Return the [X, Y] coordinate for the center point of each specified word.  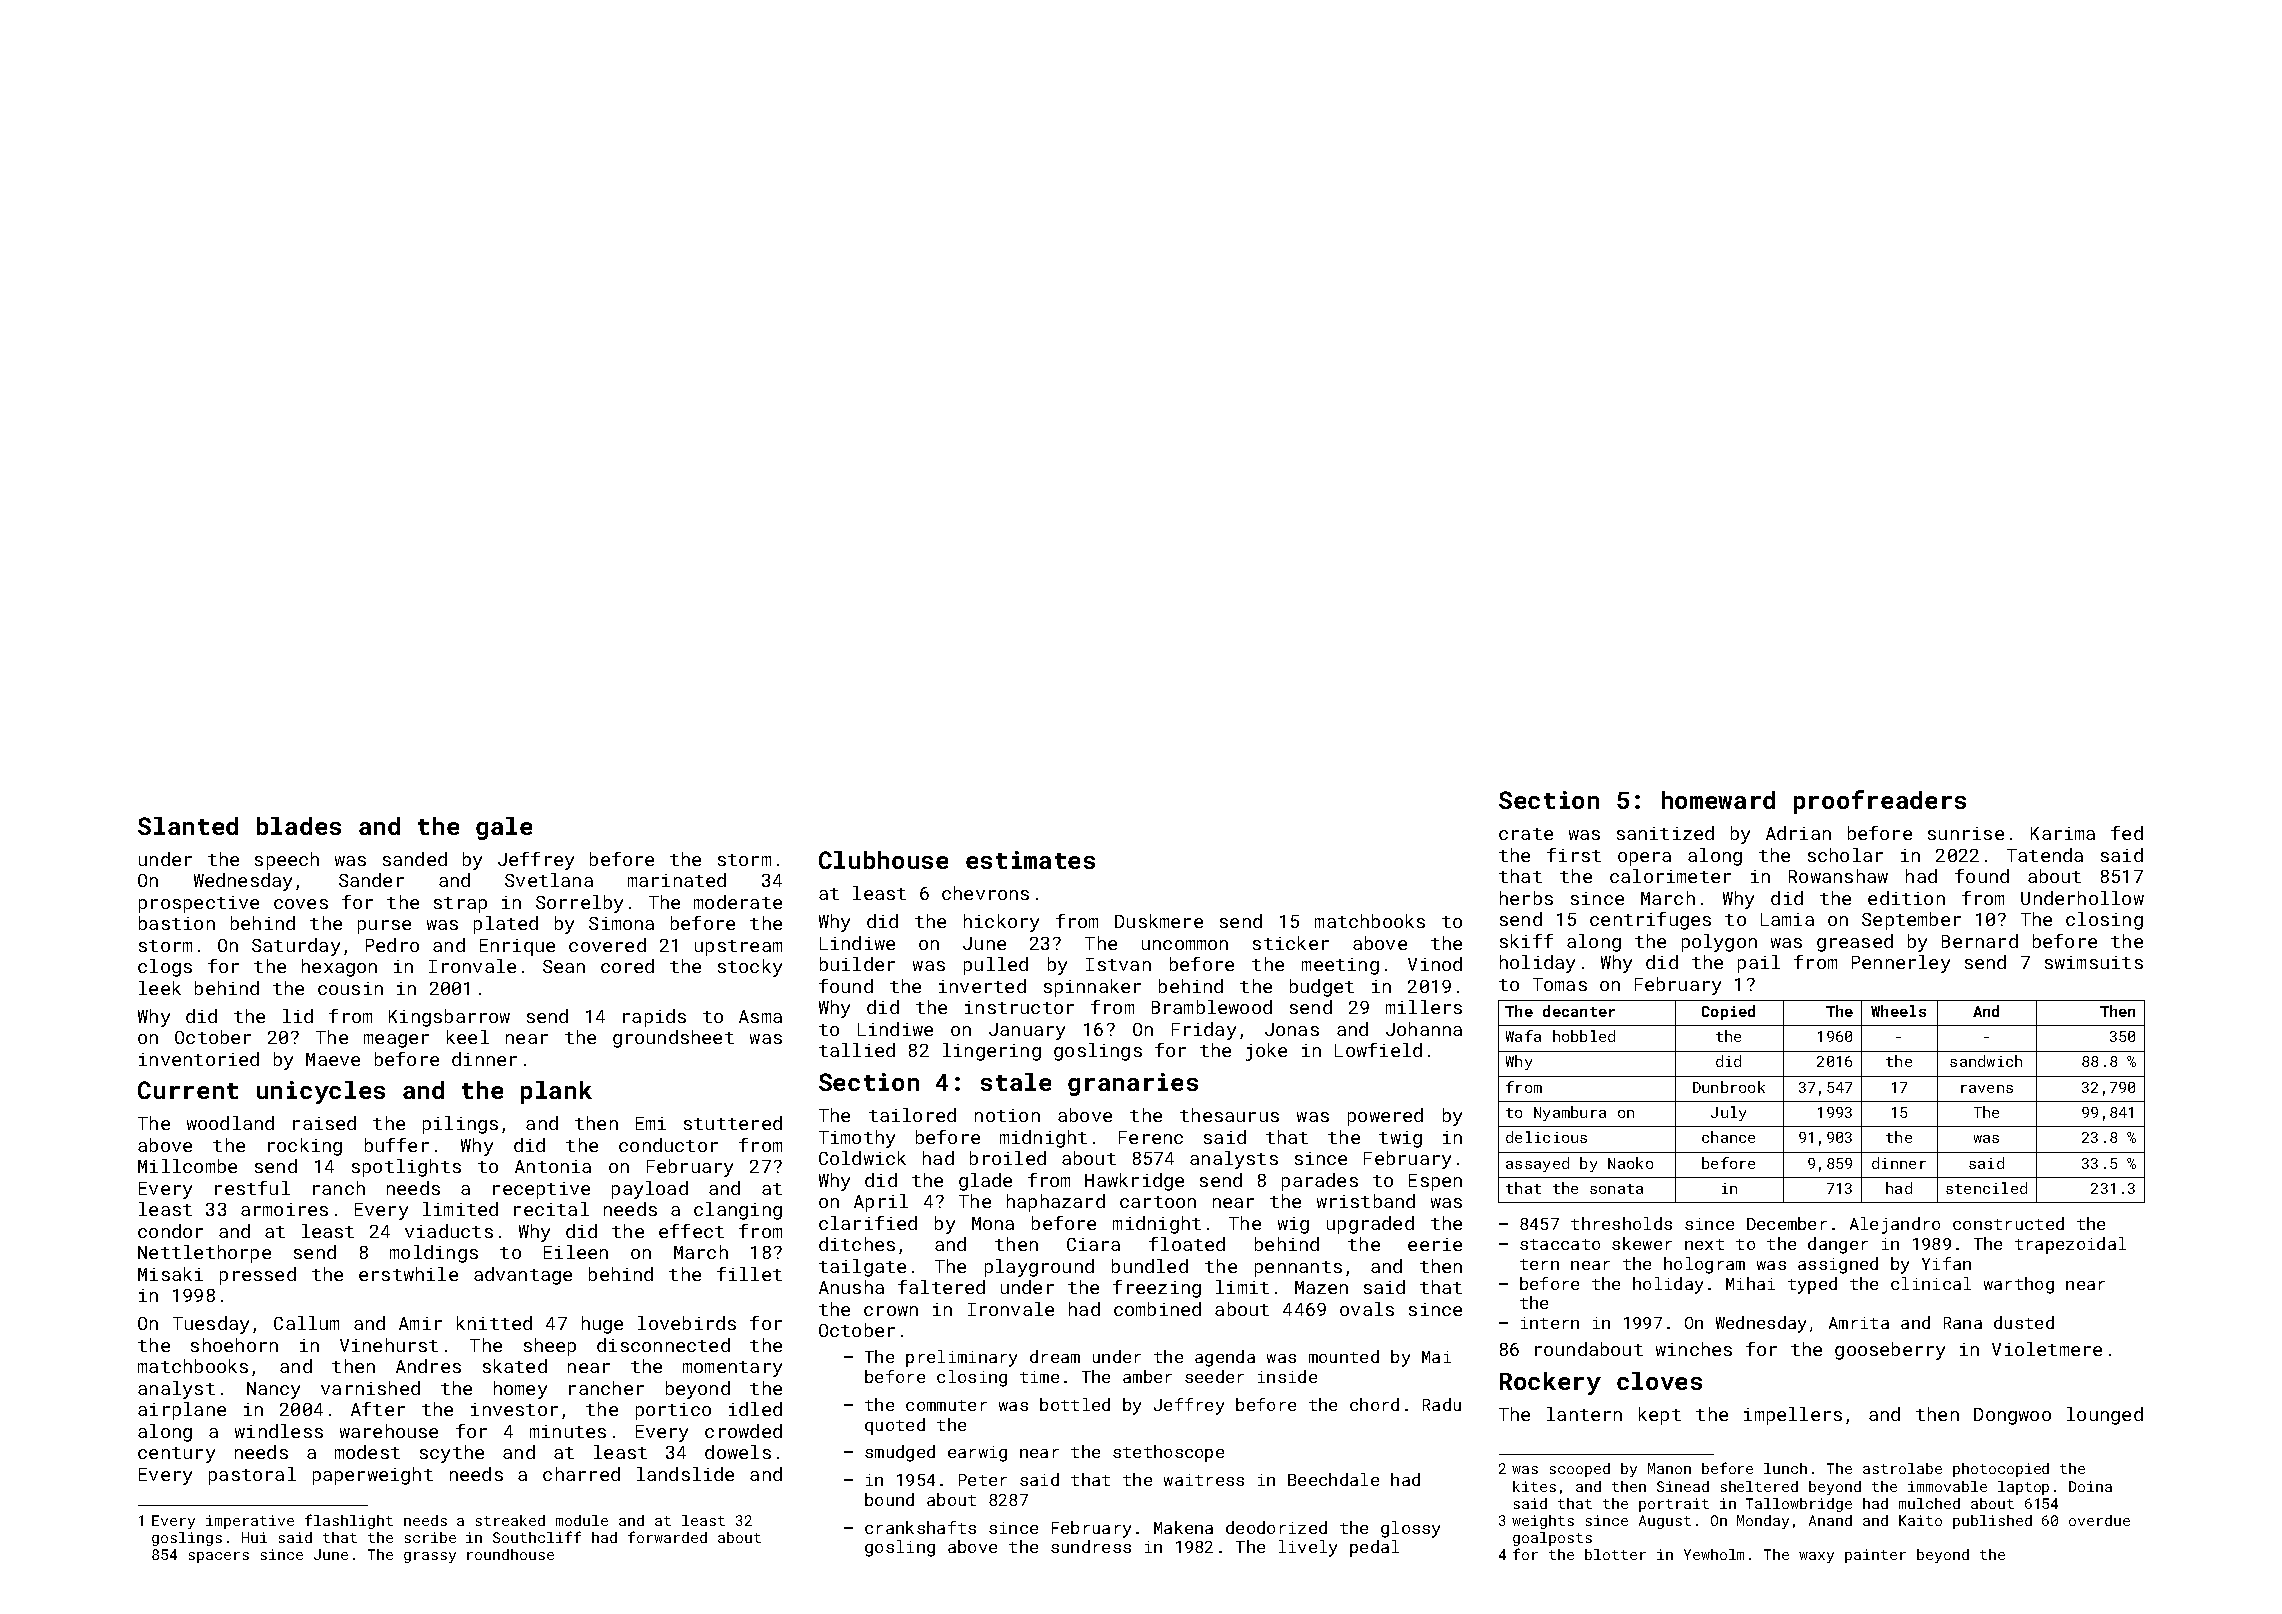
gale [504, 828]
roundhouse [510, 1554]
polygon [1719, 943]
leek [160, 988]
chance [1728, 1137]
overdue [2099, 1520]
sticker [1291, 943]
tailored [912, 1115]
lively [1308, 1548]
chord [1374, 1404]
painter [1875, 1556]
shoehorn [234, 1345]
